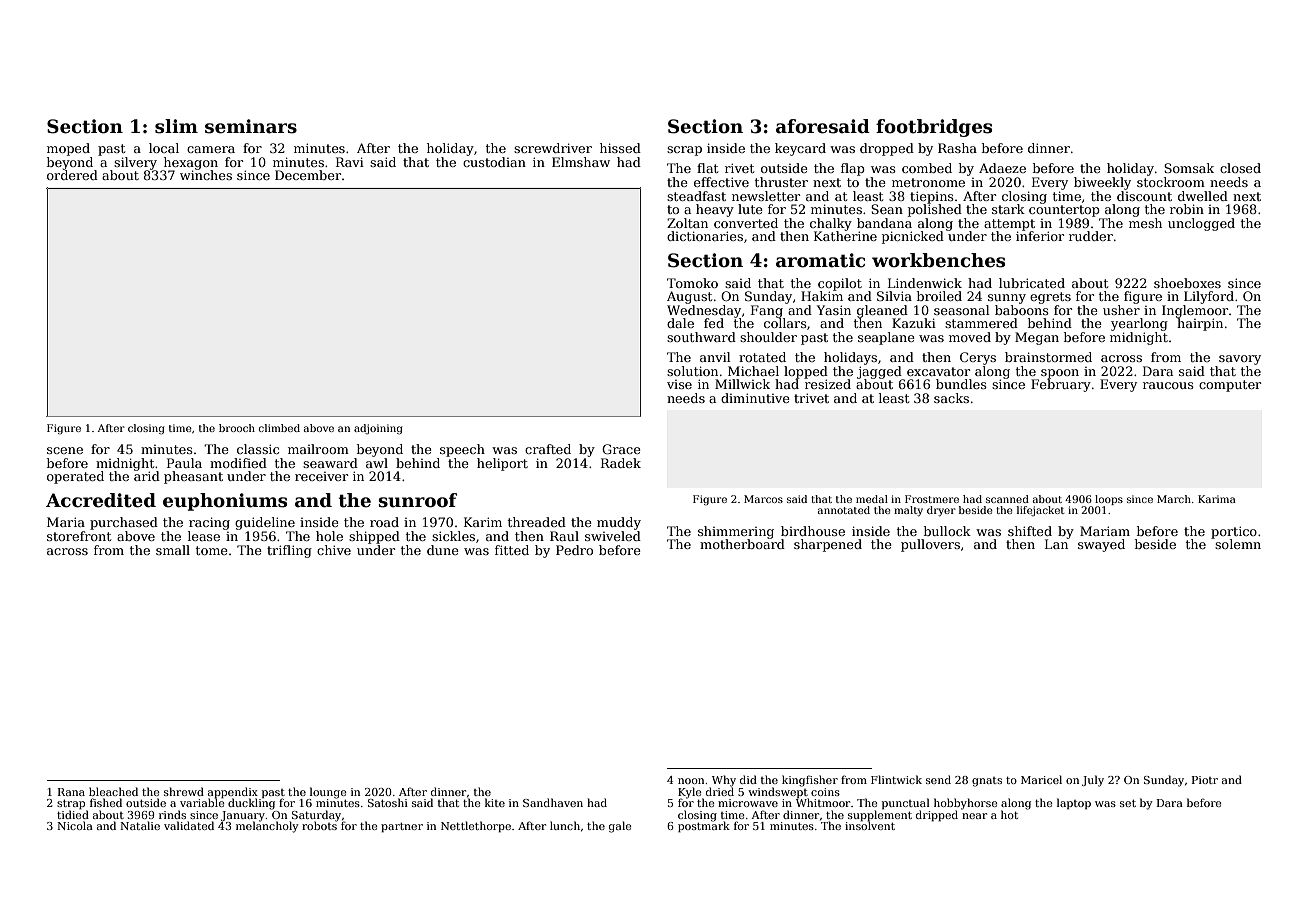  Describe the element at coordinates (1128, 803) in the page. I see `set` at that location.
